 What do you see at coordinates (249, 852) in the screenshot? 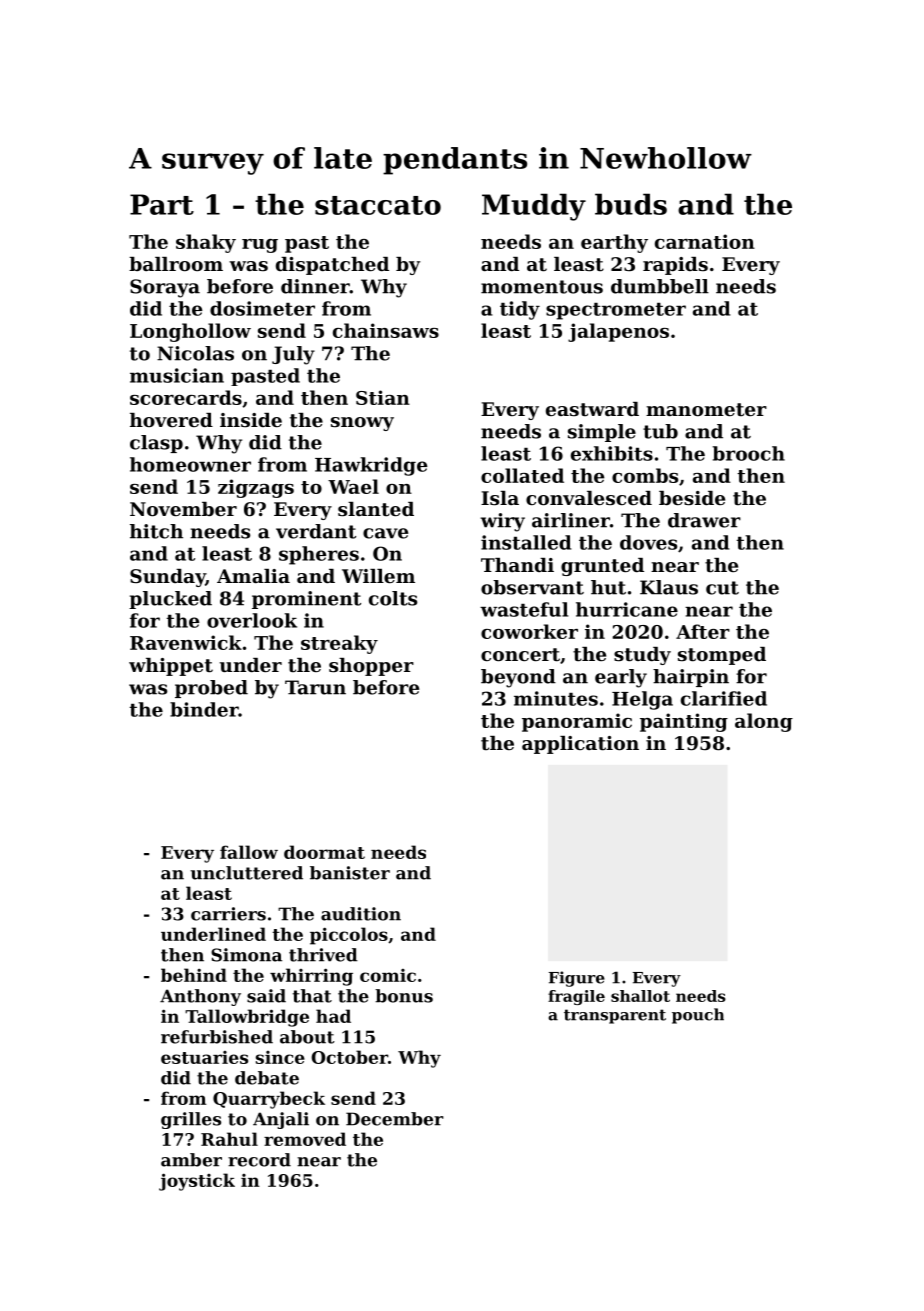
I see `fallow` at bounding box center [249, 852].
